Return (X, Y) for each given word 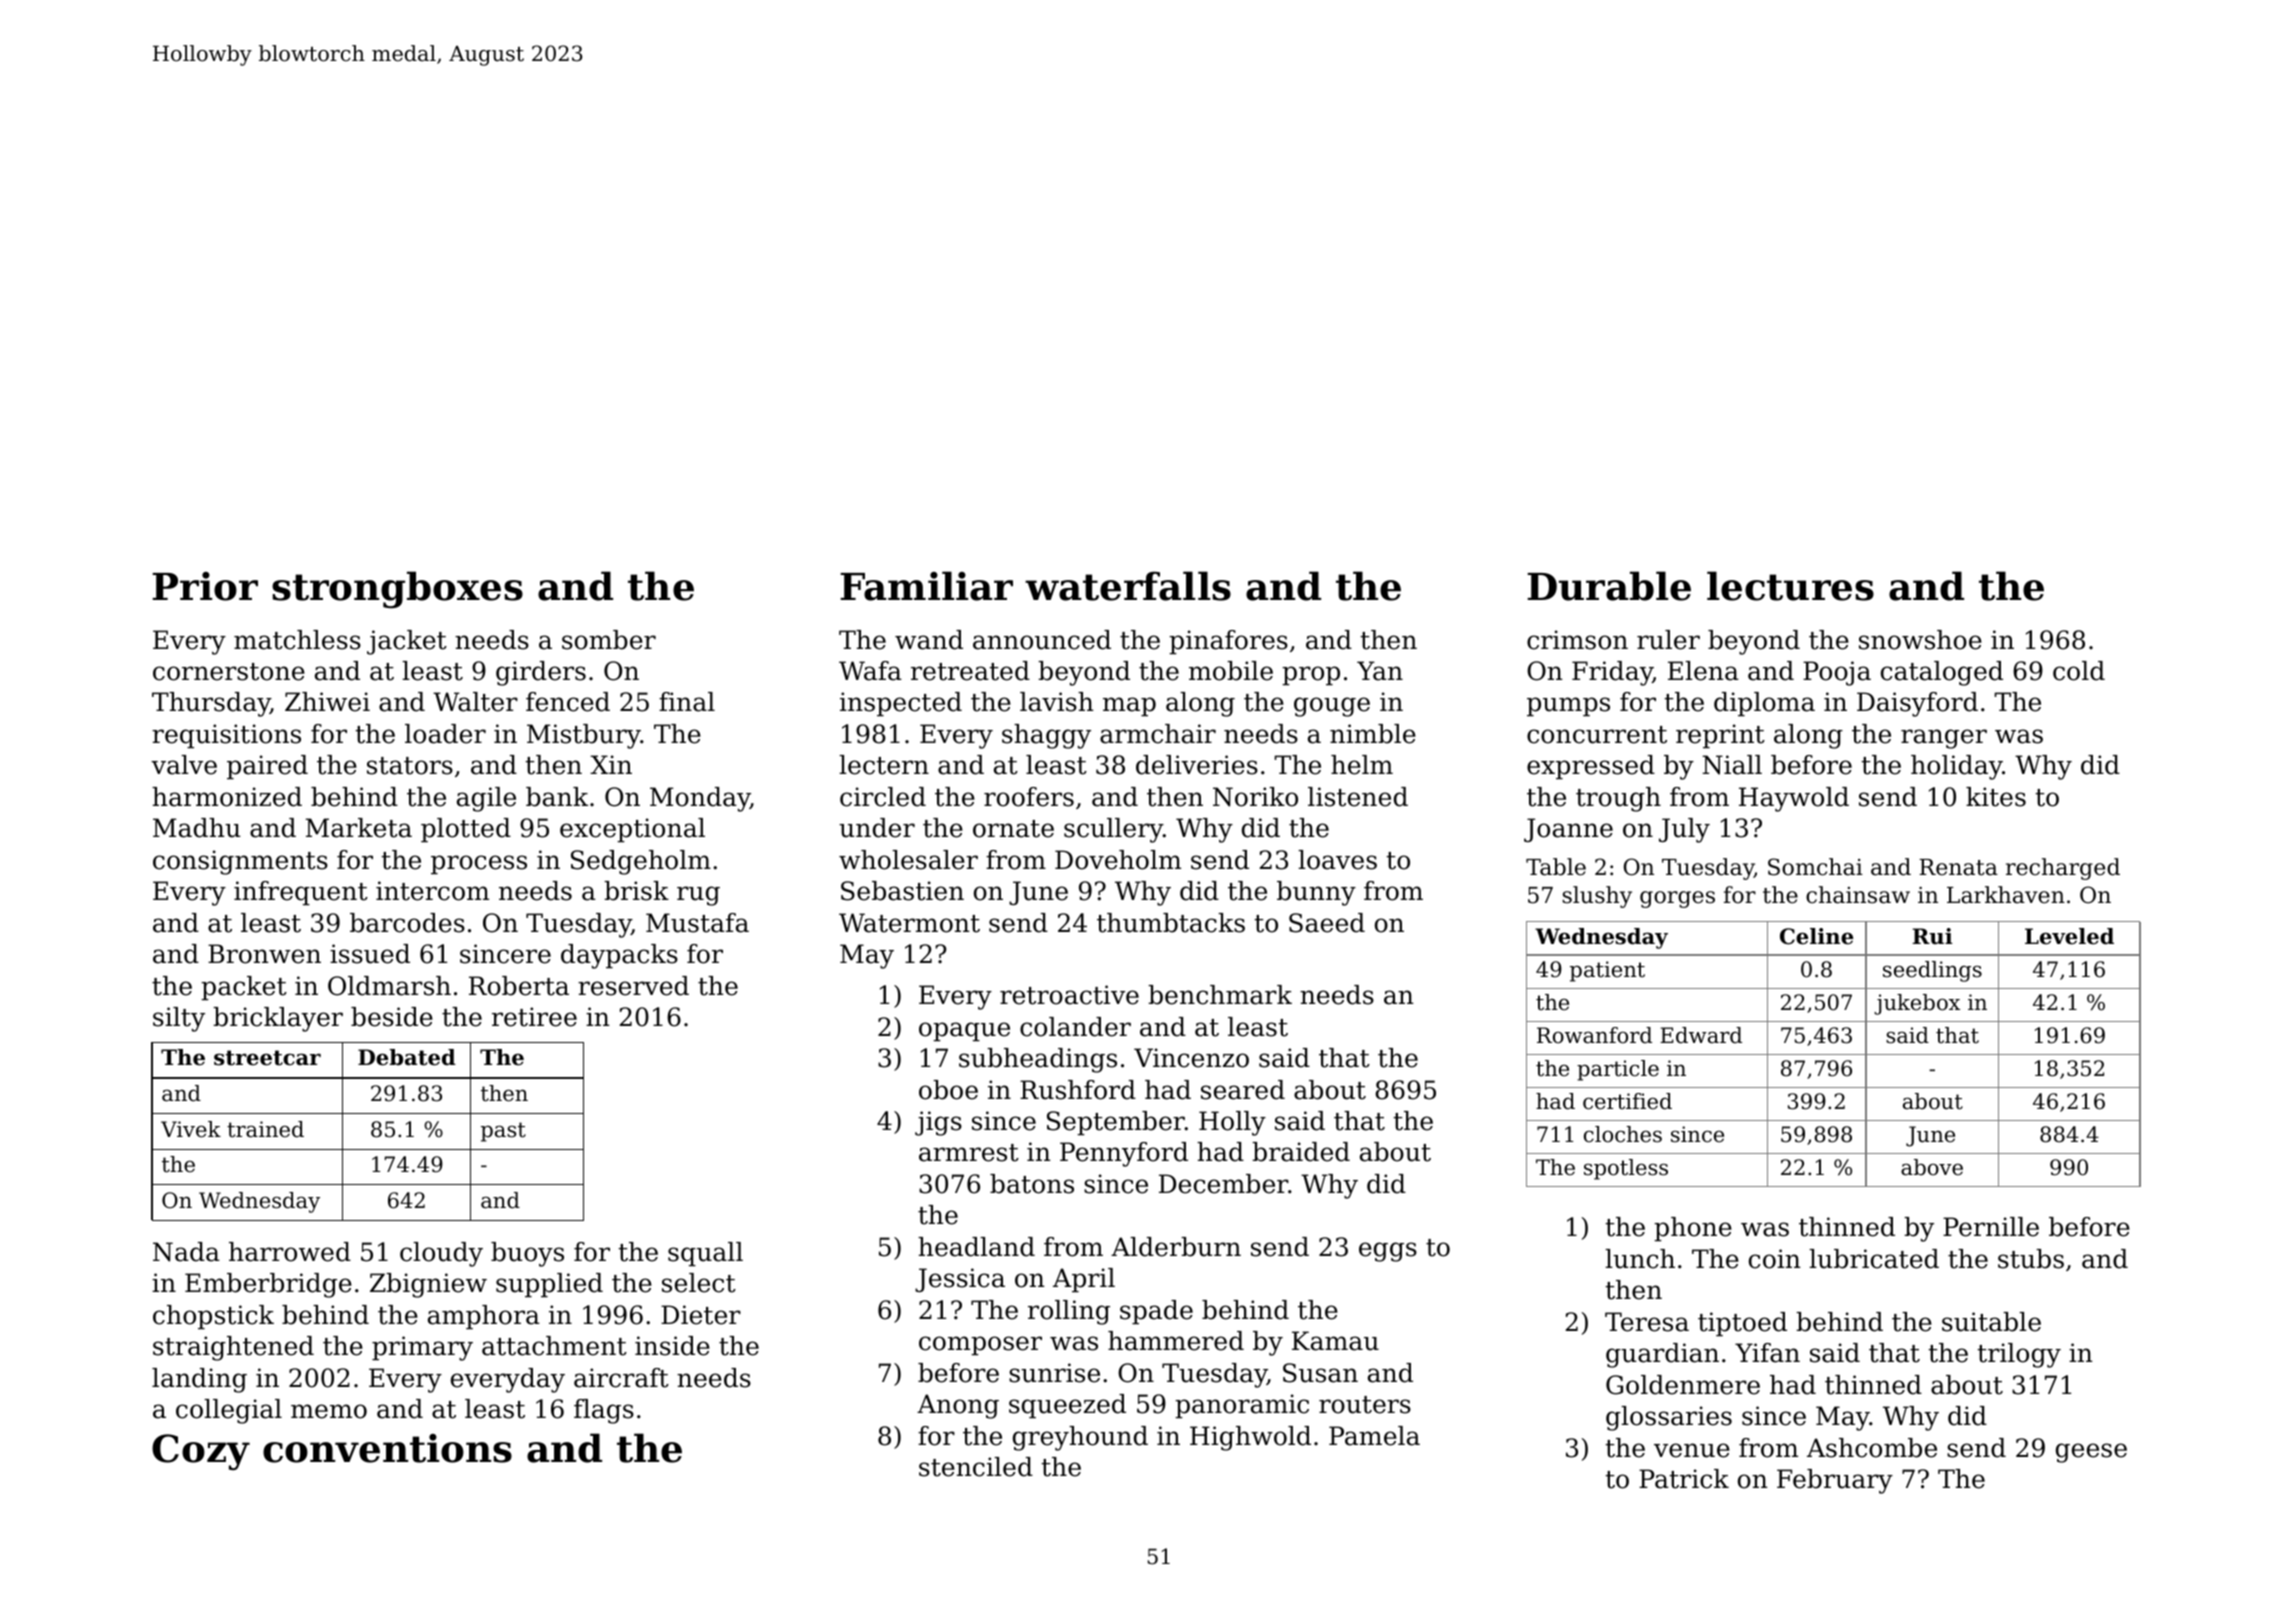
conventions (387, 1448)
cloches (1623, 1134)
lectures (1790, 586)
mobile (1231, 671)
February (1835, 1481)
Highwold (1250, 1438)
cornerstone (229, 672)
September (1116, 1123)
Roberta (519, 986)
